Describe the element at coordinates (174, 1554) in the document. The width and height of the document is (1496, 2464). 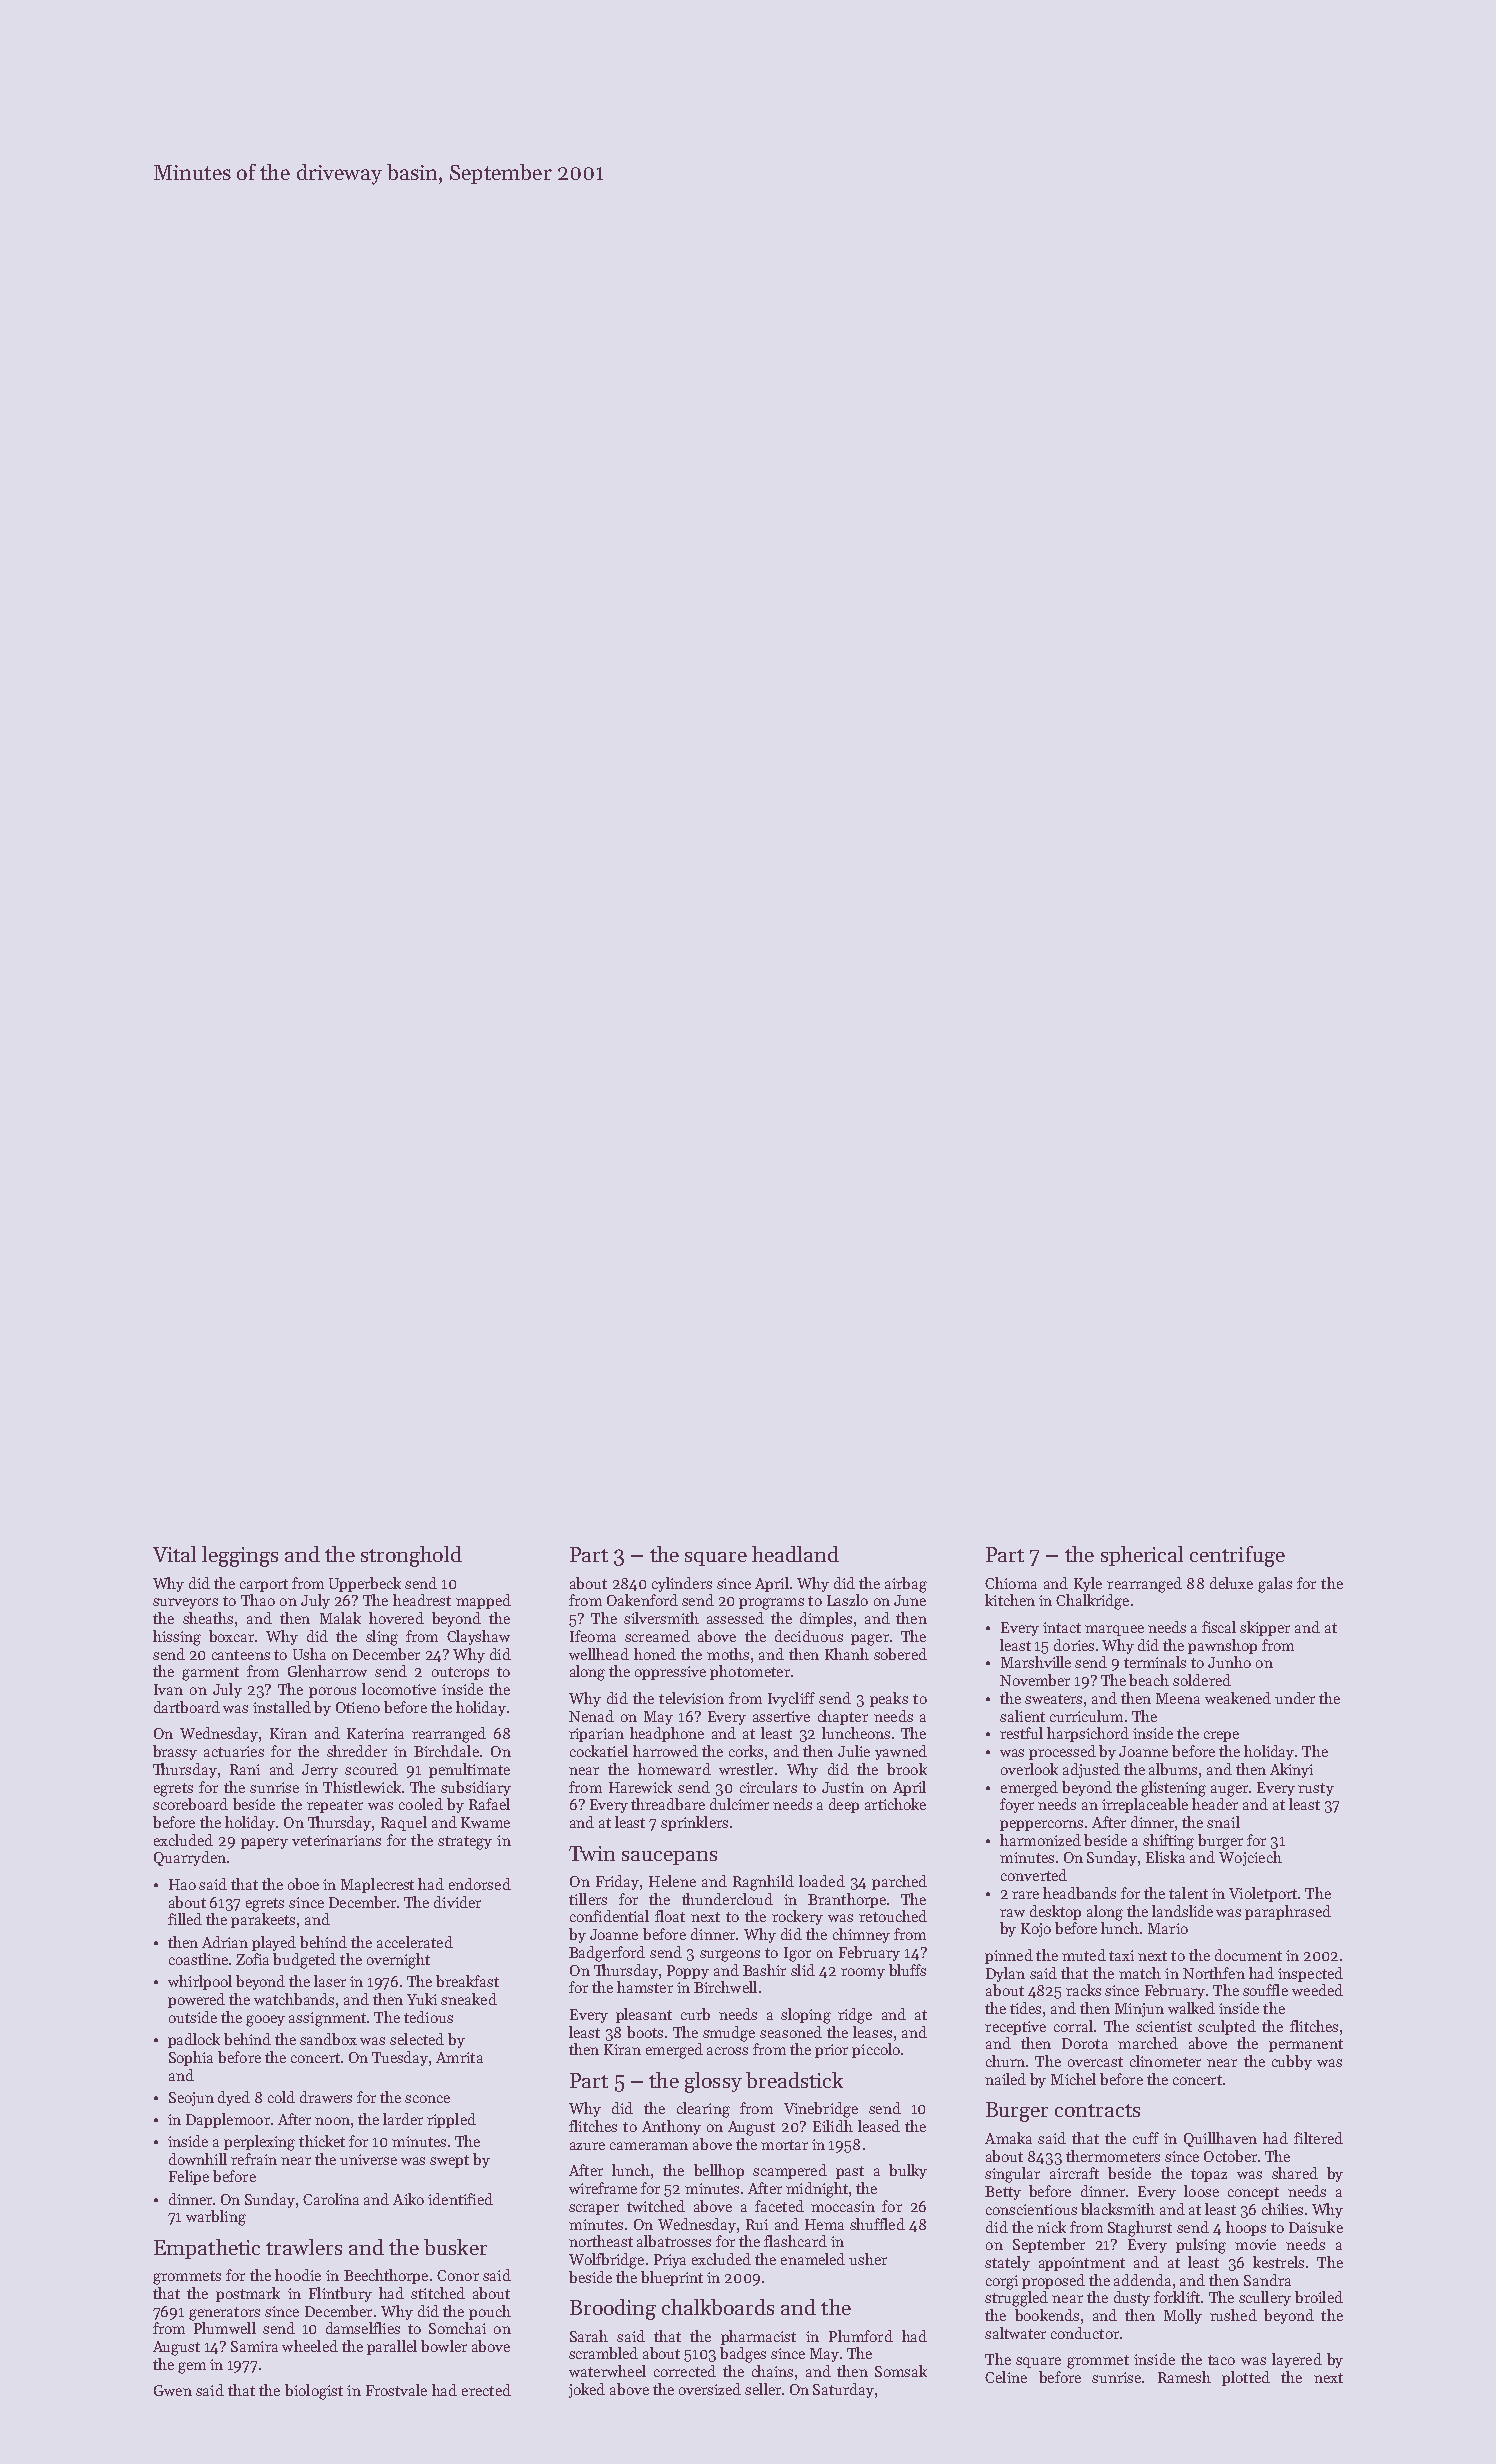
I see `Vital` at that location.
